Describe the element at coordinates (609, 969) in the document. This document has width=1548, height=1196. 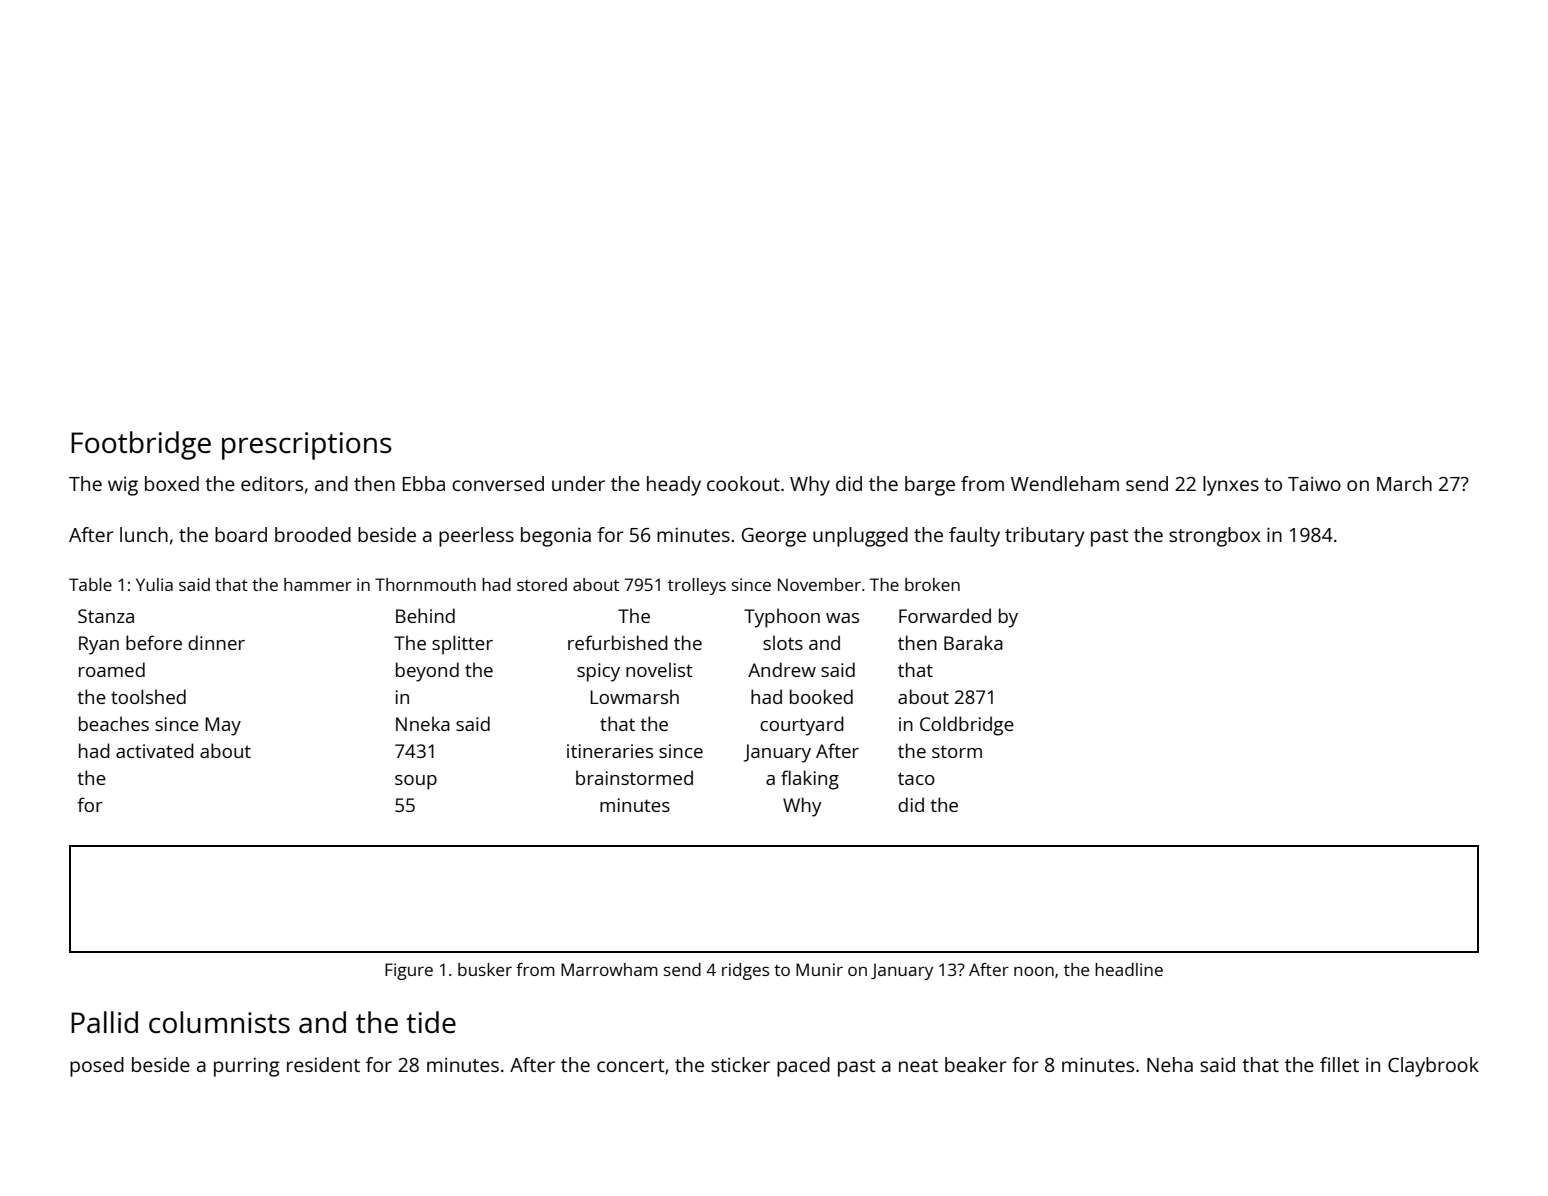
I see `Marrowham` at that location.
